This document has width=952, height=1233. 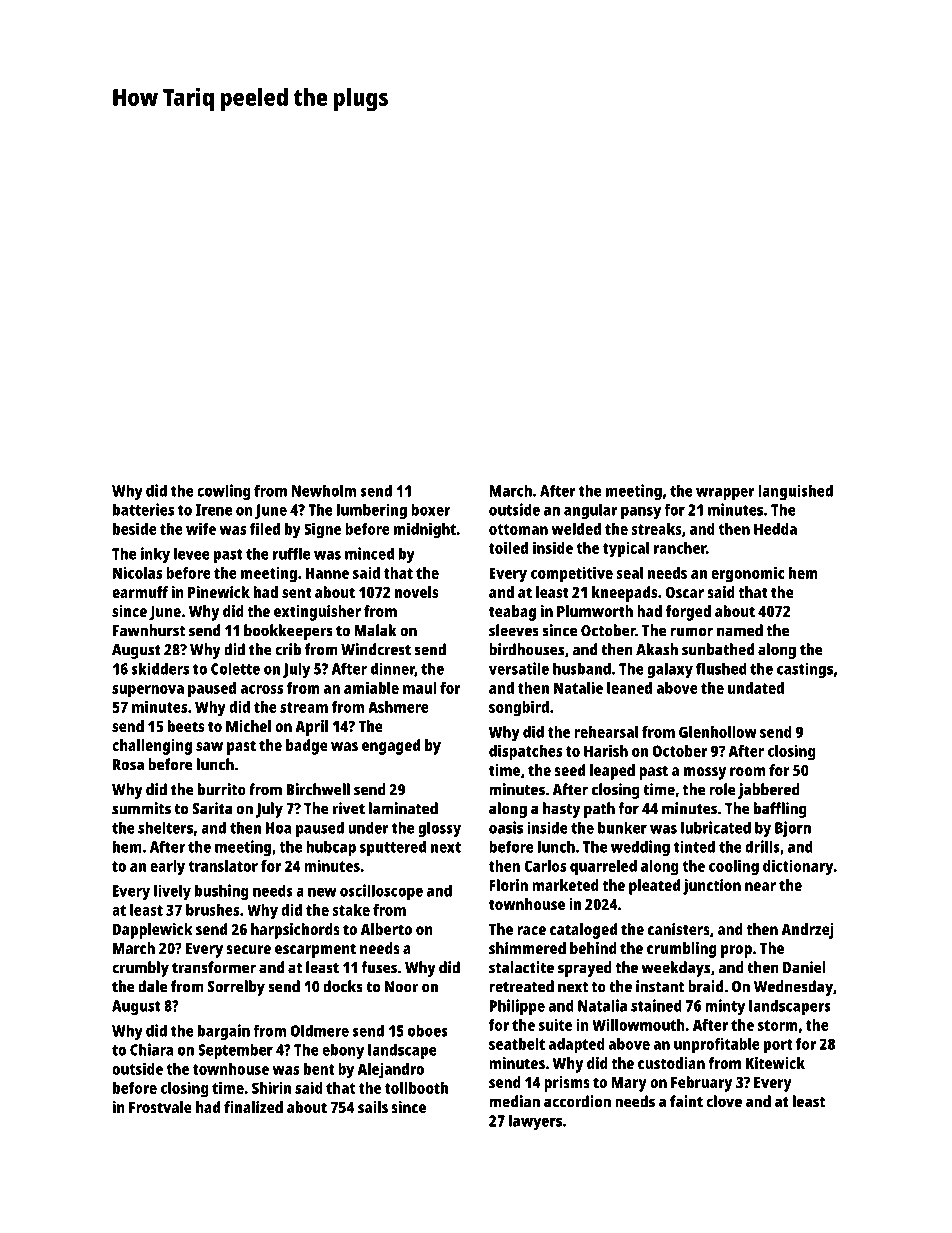 I want to click on Bjorn, so click(x=793, y=829).
